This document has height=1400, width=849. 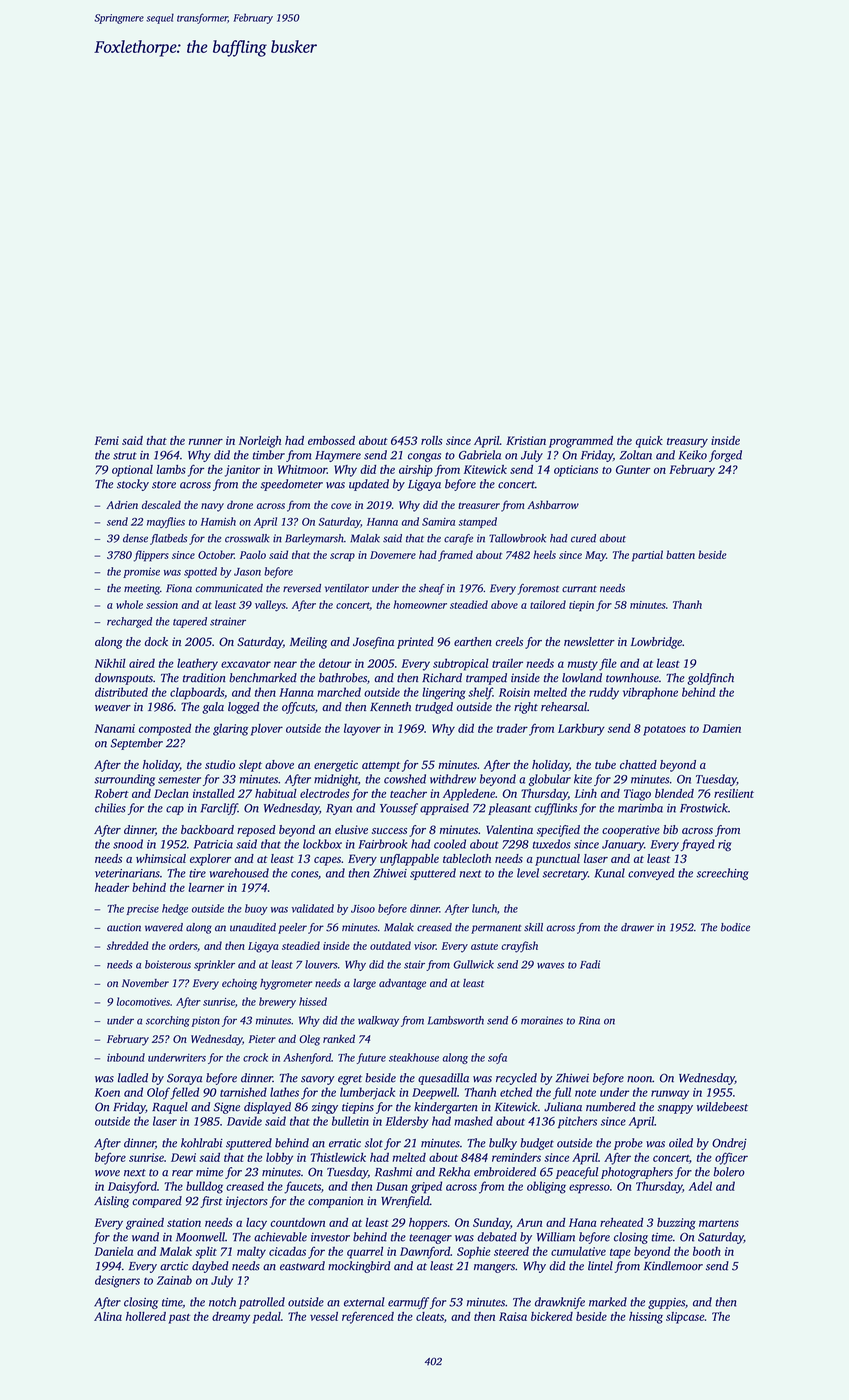 What do you see at coordinates (107, 1173) in the document?
I see `wove` at bounding box center [107, 1173].
